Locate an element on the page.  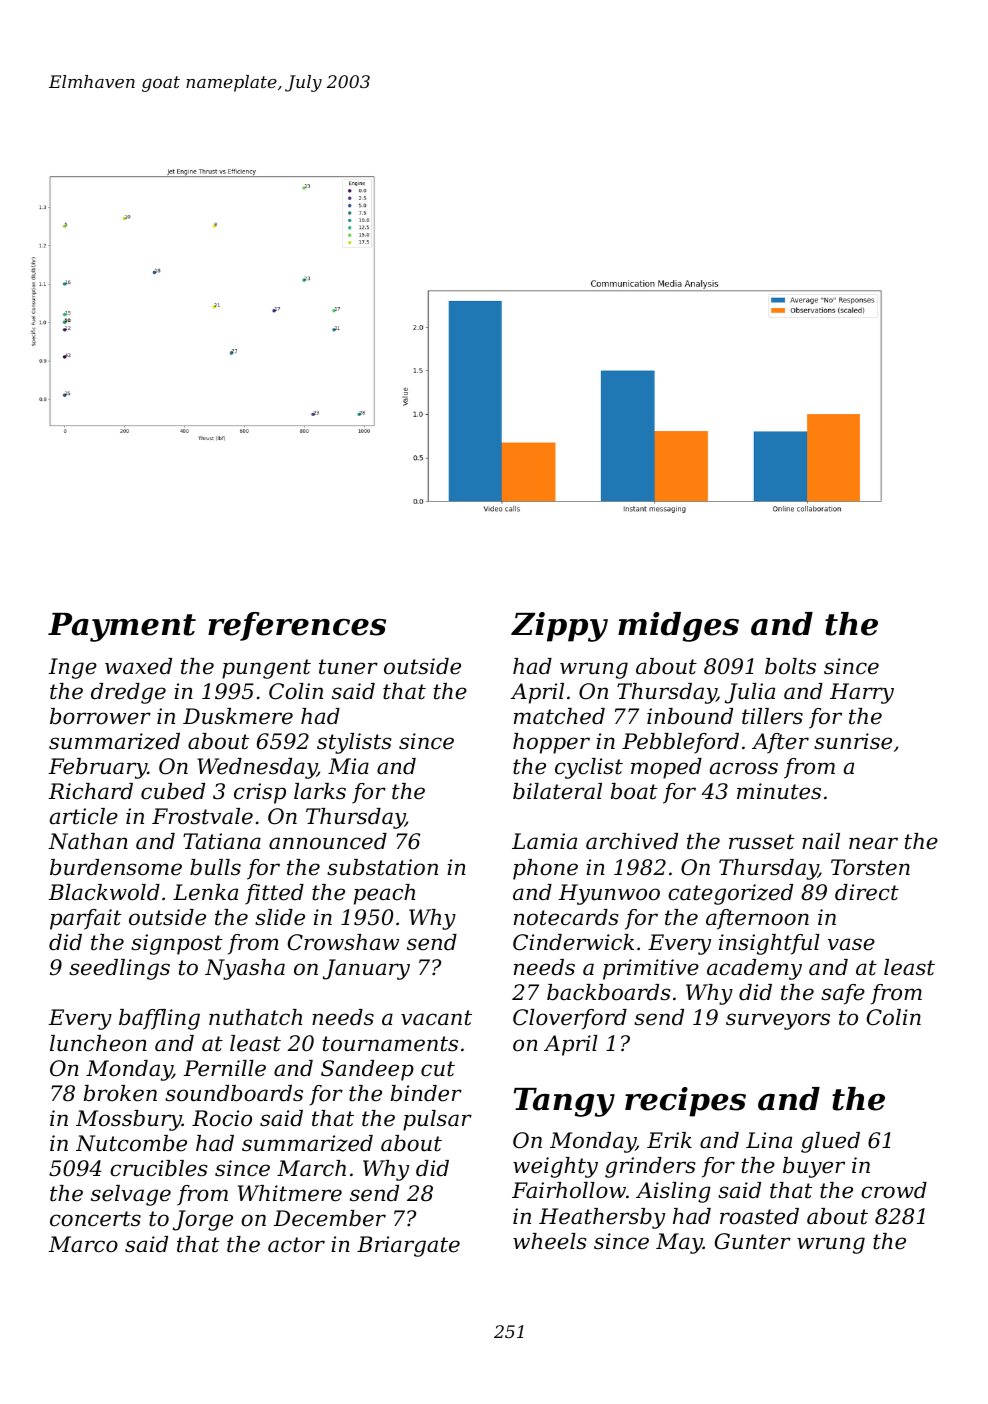
crucibles is located at coordinates (159, 1168).
